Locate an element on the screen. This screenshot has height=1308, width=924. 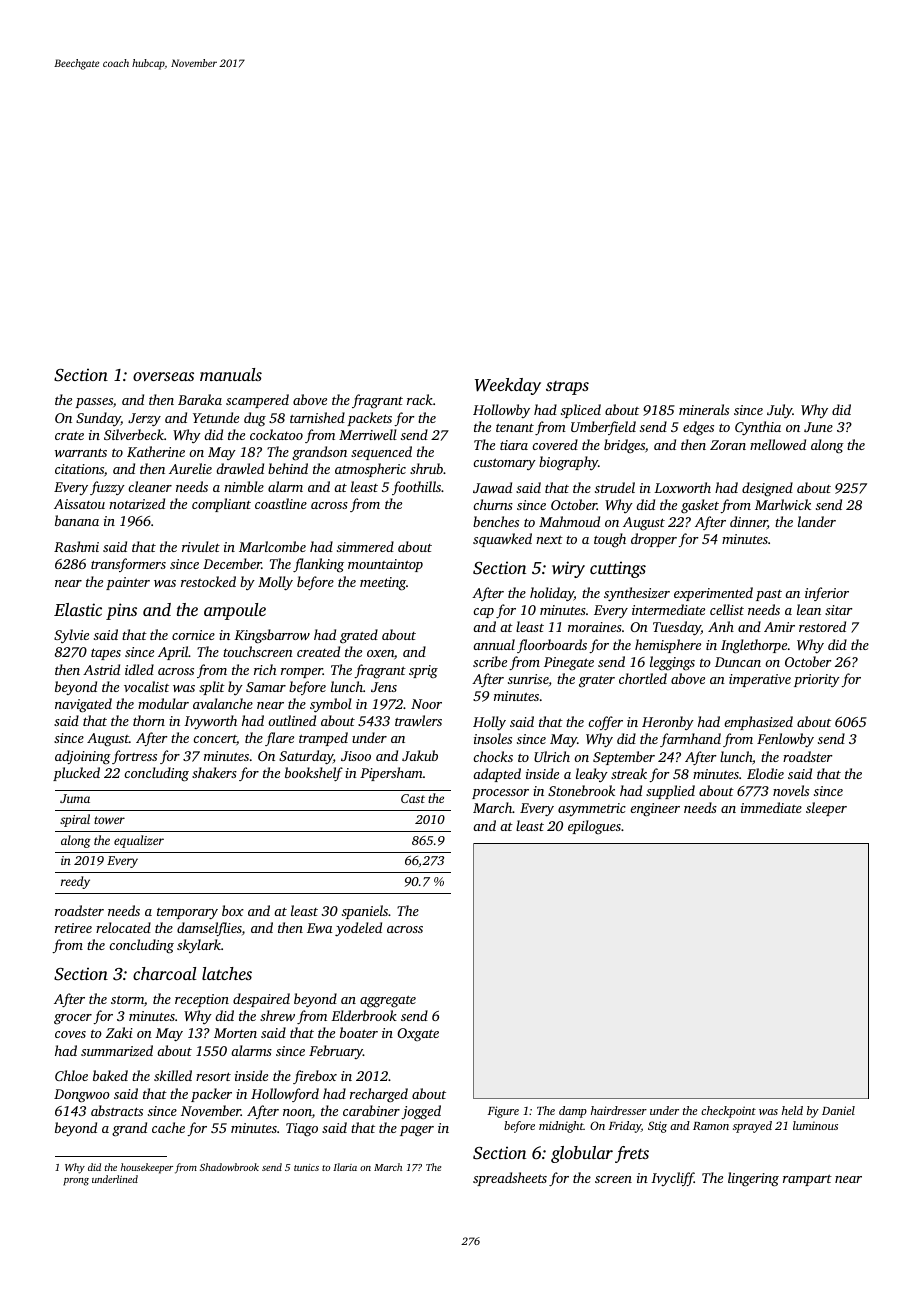
imperative is located at coordinates (760, 680).
